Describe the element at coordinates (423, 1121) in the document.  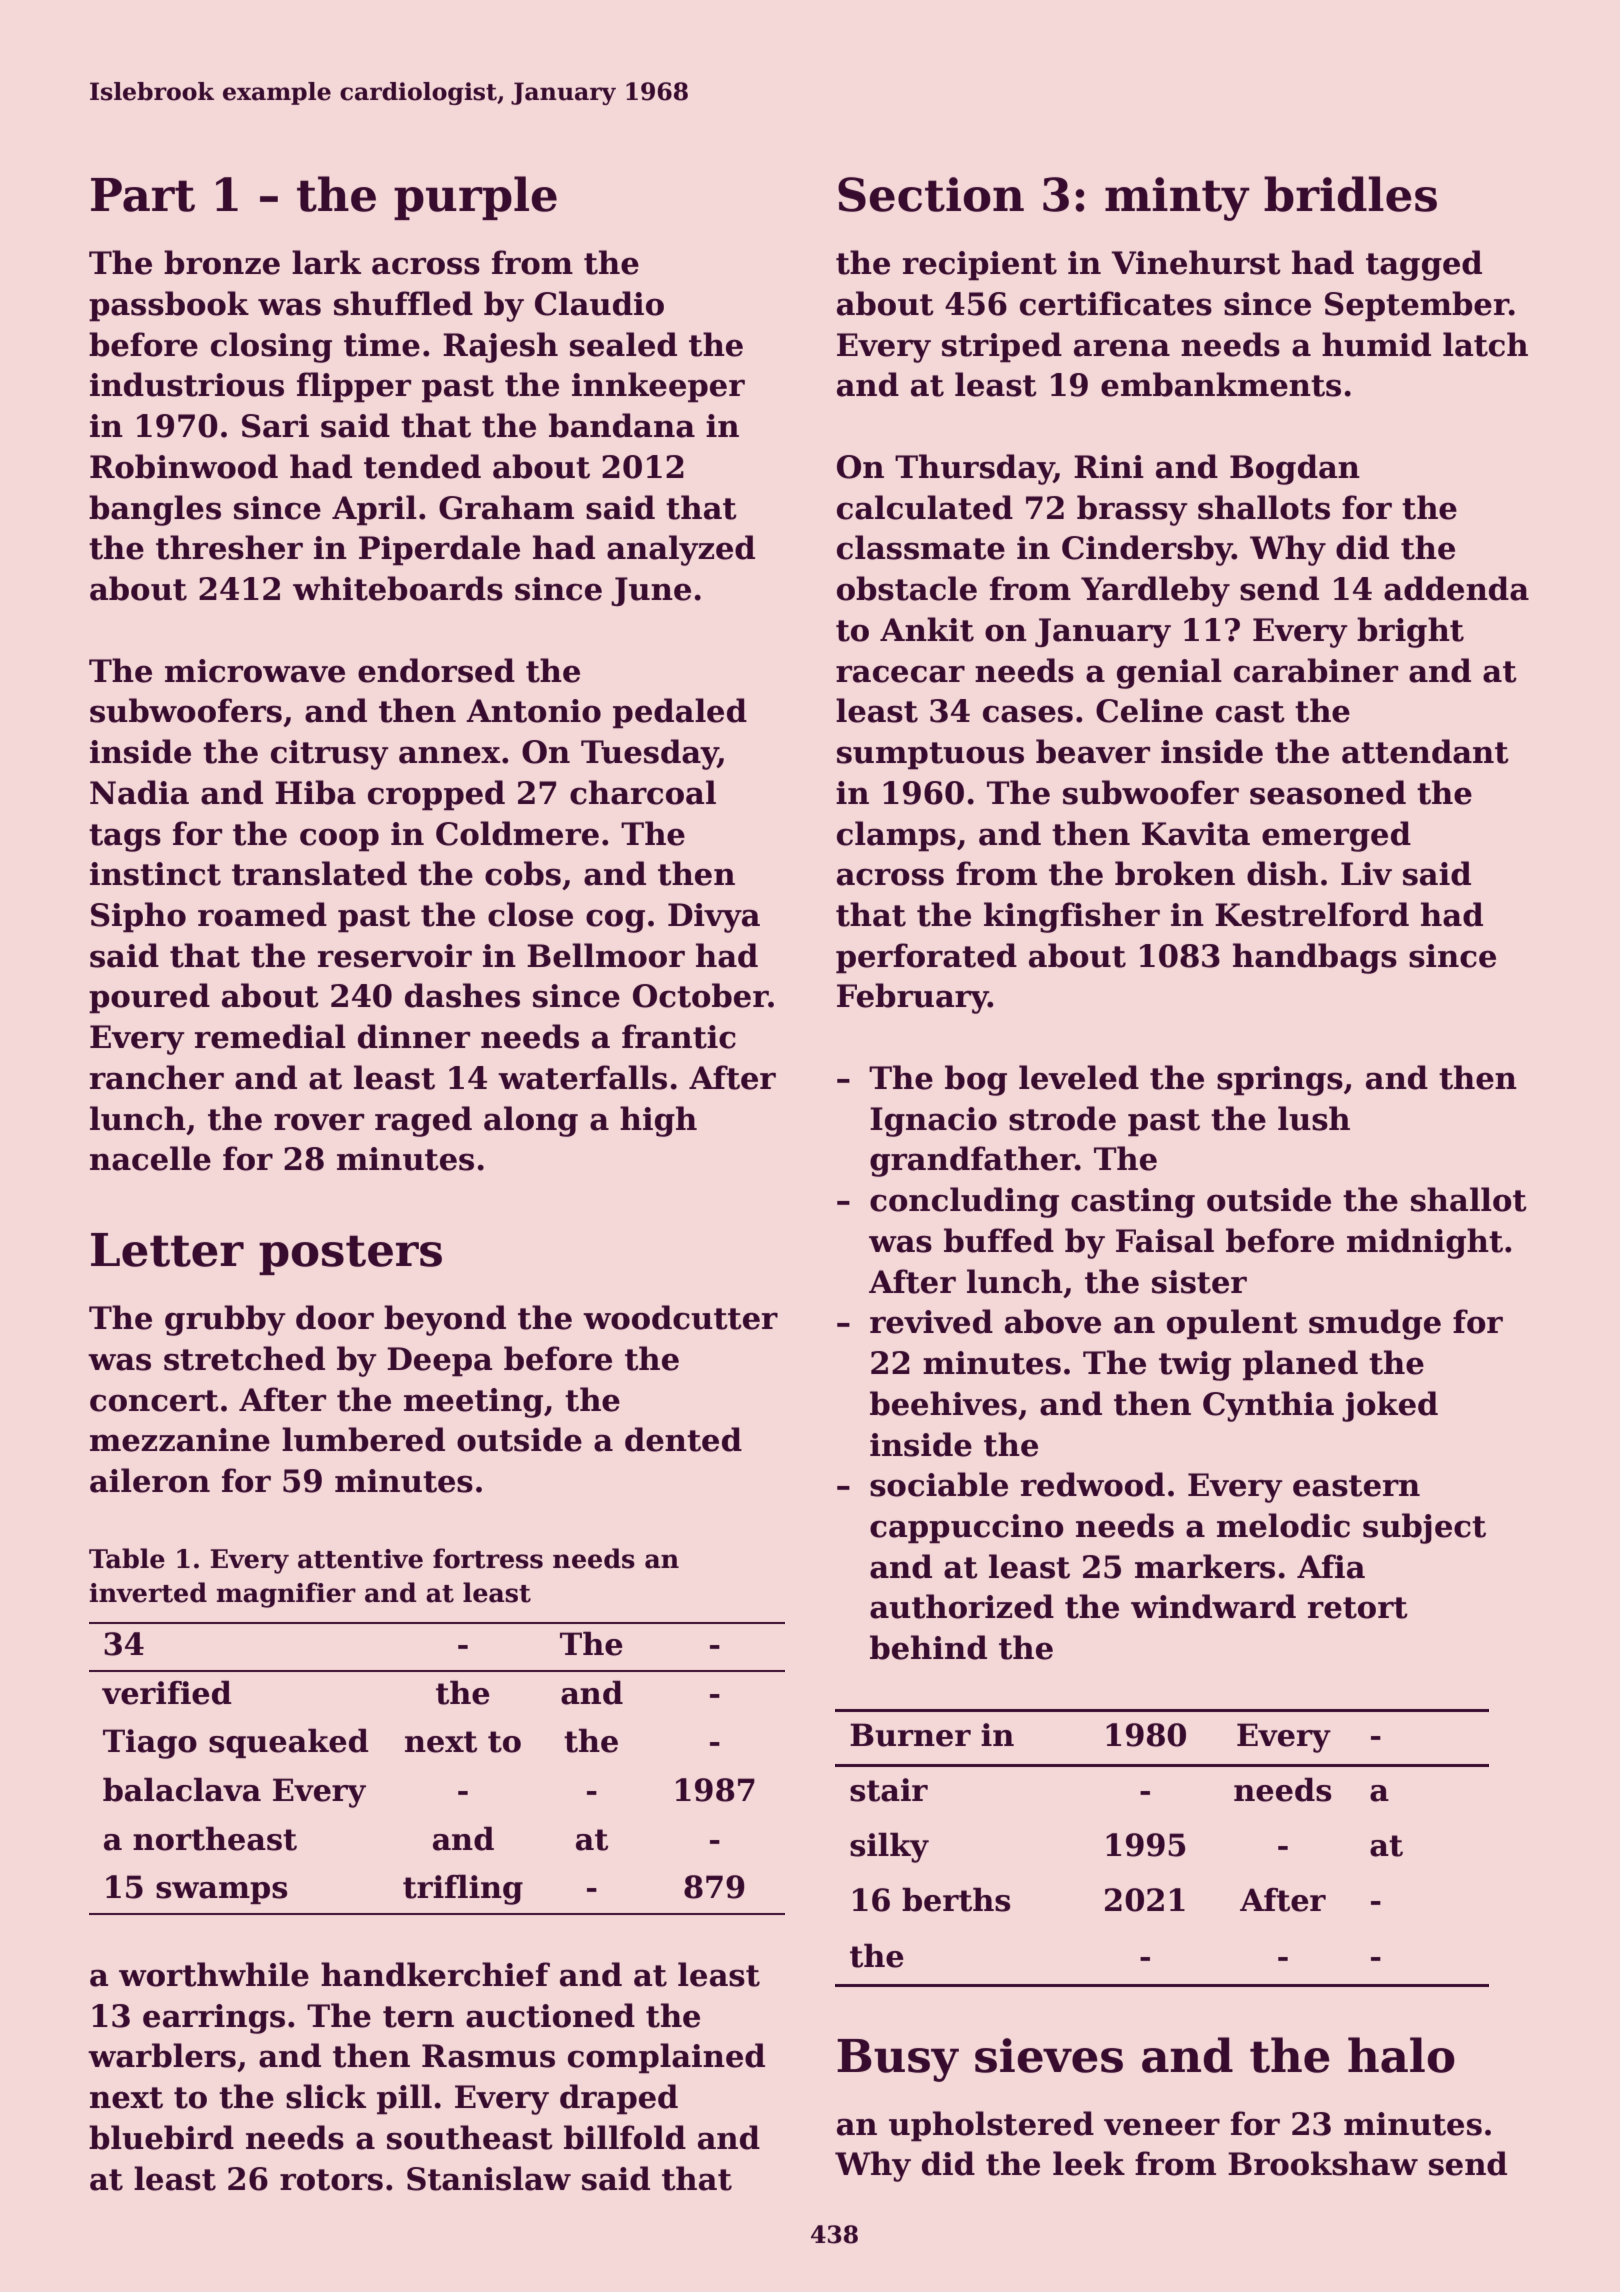
I see `raged` at that location.
